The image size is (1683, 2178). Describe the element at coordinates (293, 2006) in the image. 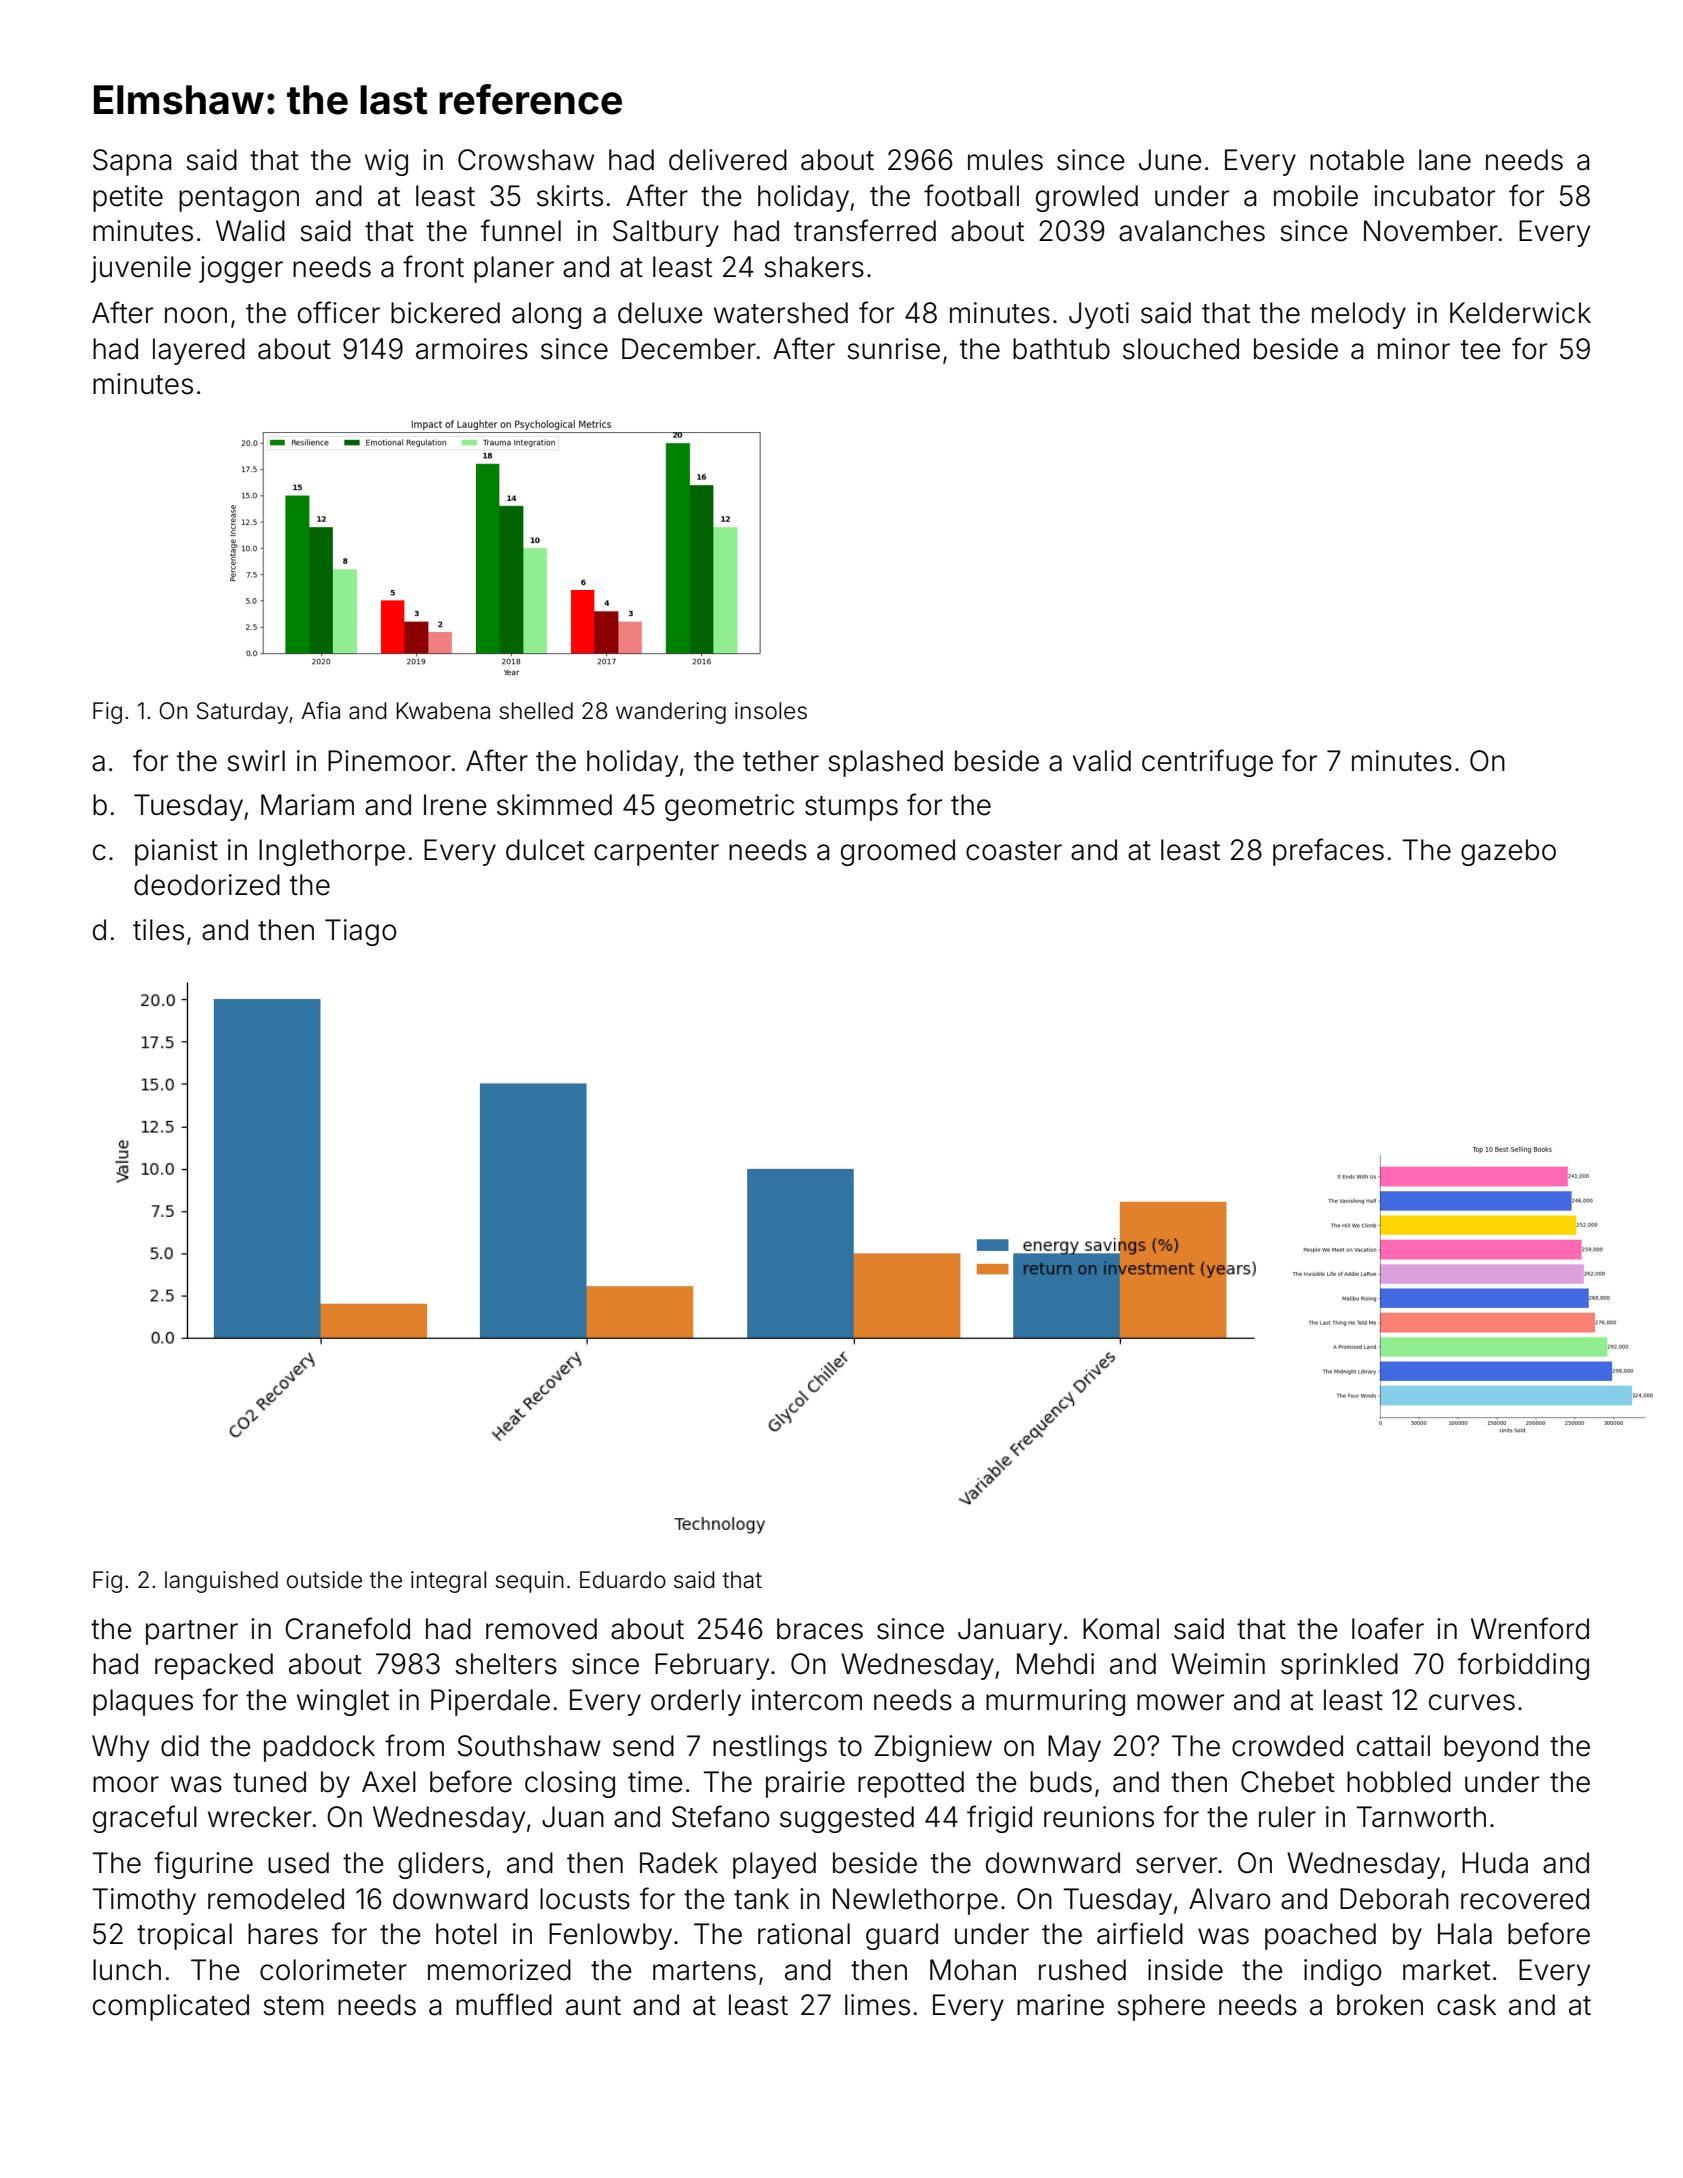

I see `stem` at that location.
